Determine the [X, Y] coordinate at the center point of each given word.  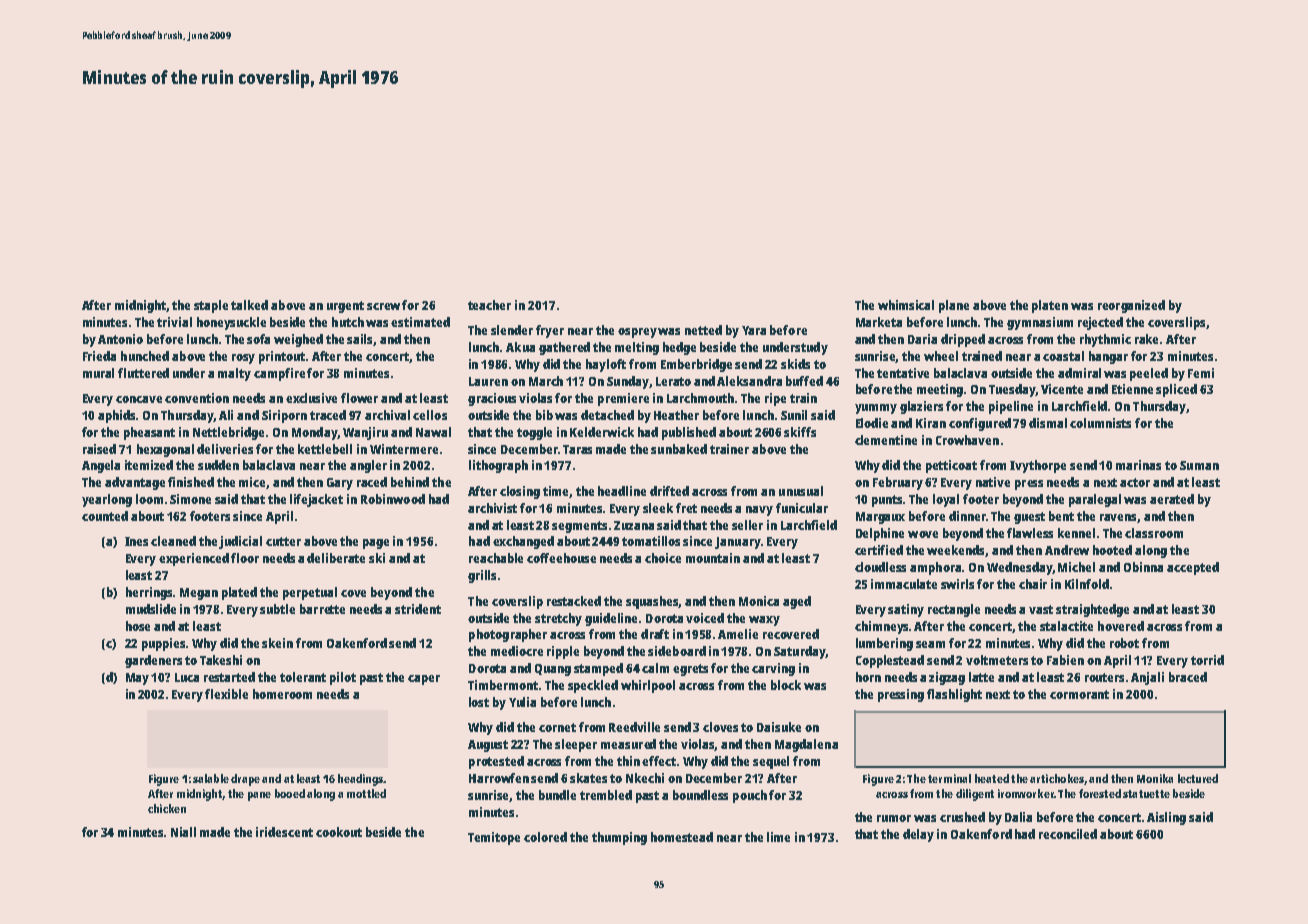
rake [1146, 339]
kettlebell [325, 449]
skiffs [800, 432]
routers [1104, 677]
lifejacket [316, 500]
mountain [713, 558]
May [137, 679]
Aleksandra [749, 381]
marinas [1138, 465]
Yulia [522, 702]
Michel [1076, 567]
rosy [243, 359]
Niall [183, 832]
